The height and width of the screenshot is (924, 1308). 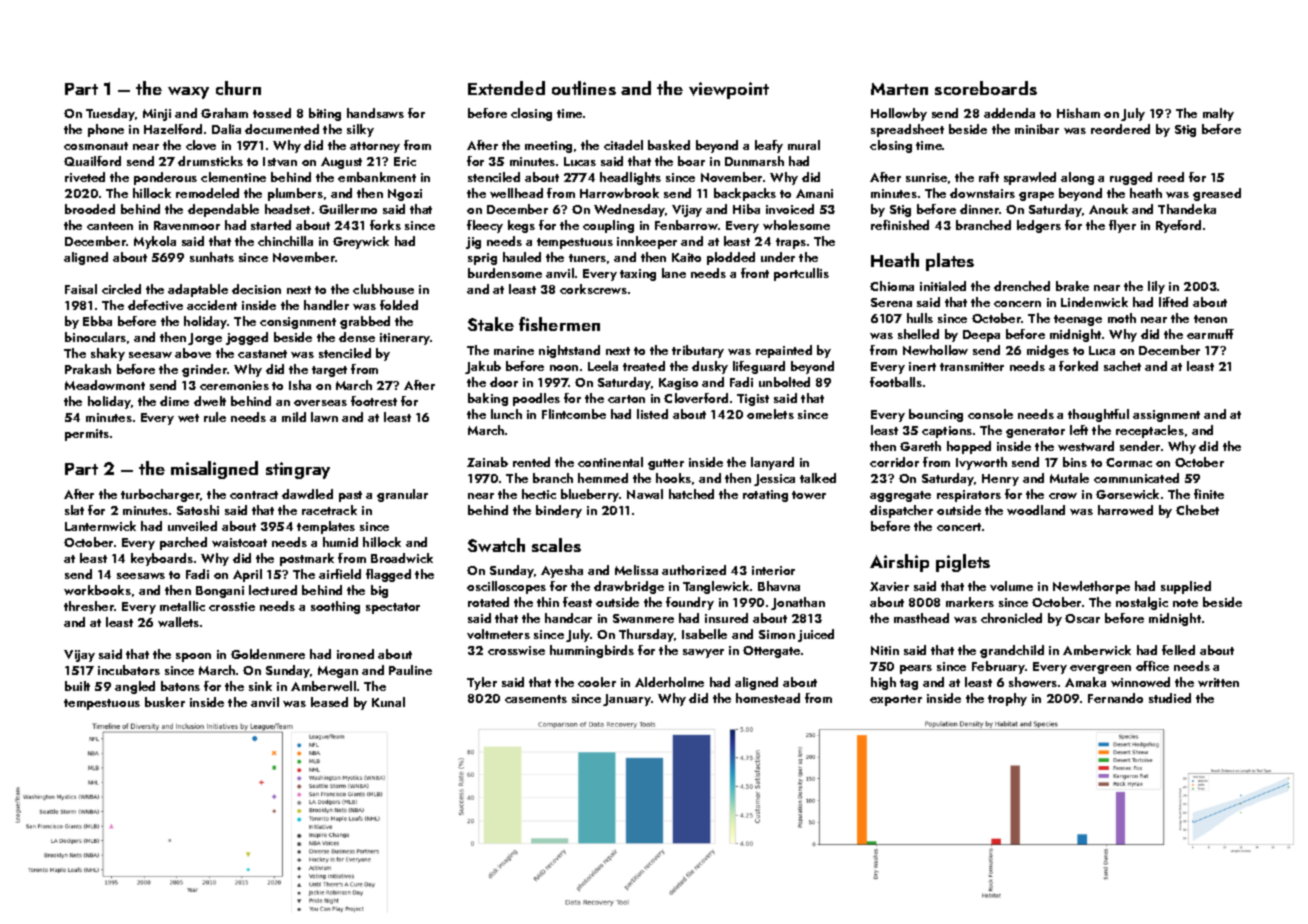 I want to click on stingray, so click(x=298, y=470).
